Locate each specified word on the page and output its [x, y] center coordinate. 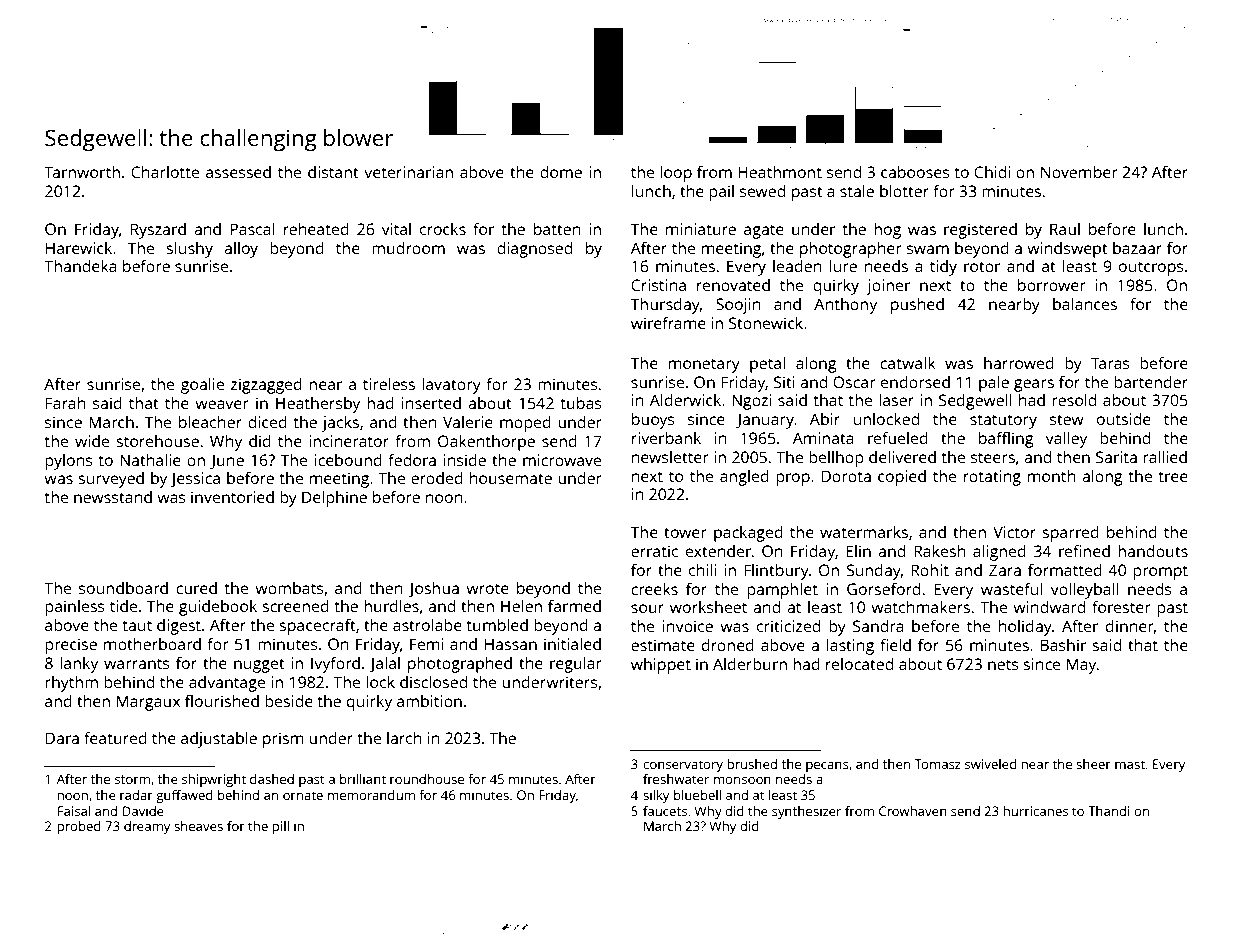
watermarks [864, 532]
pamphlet [782, 591]
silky [656, 796]
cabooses [915, 172]
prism [283, 740]
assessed [238, 172]
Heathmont [780, 172]
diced [267, 422]
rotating [992, 478]
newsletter [670, 457]
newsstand [113, 497]
